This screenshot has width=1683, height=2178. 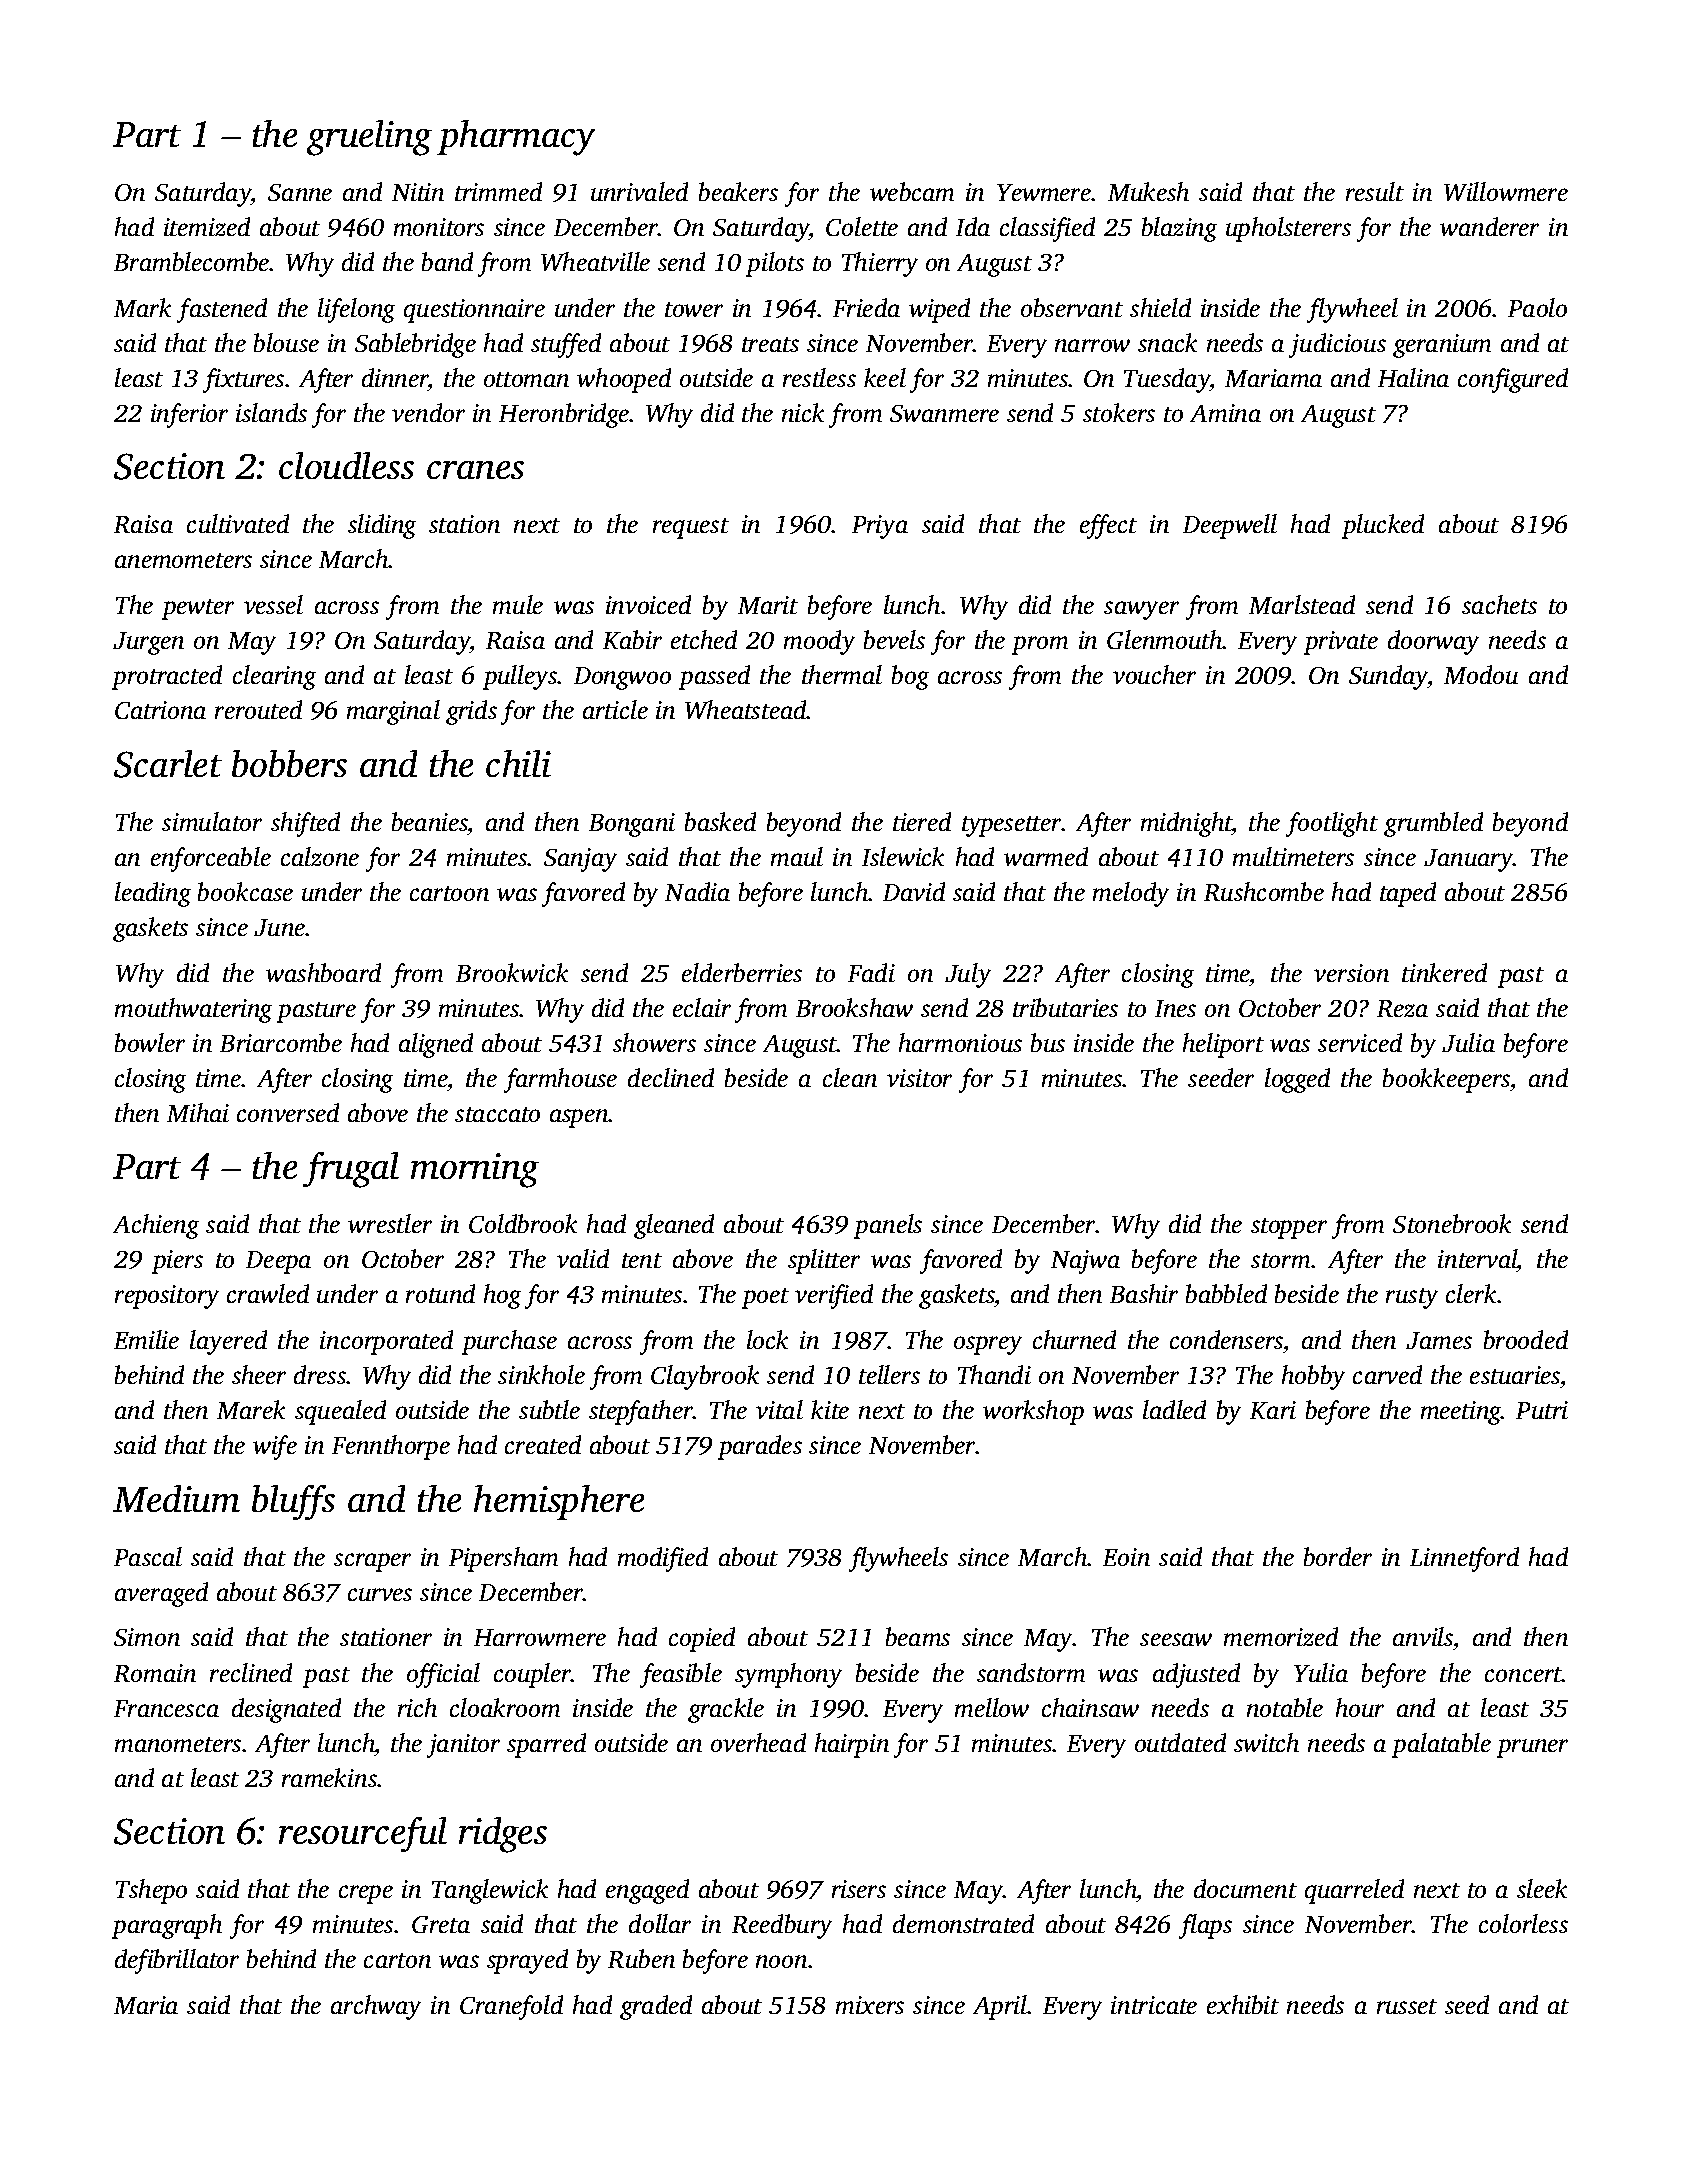 I want to click on Yewmere, so click(x=1044, y=192).
